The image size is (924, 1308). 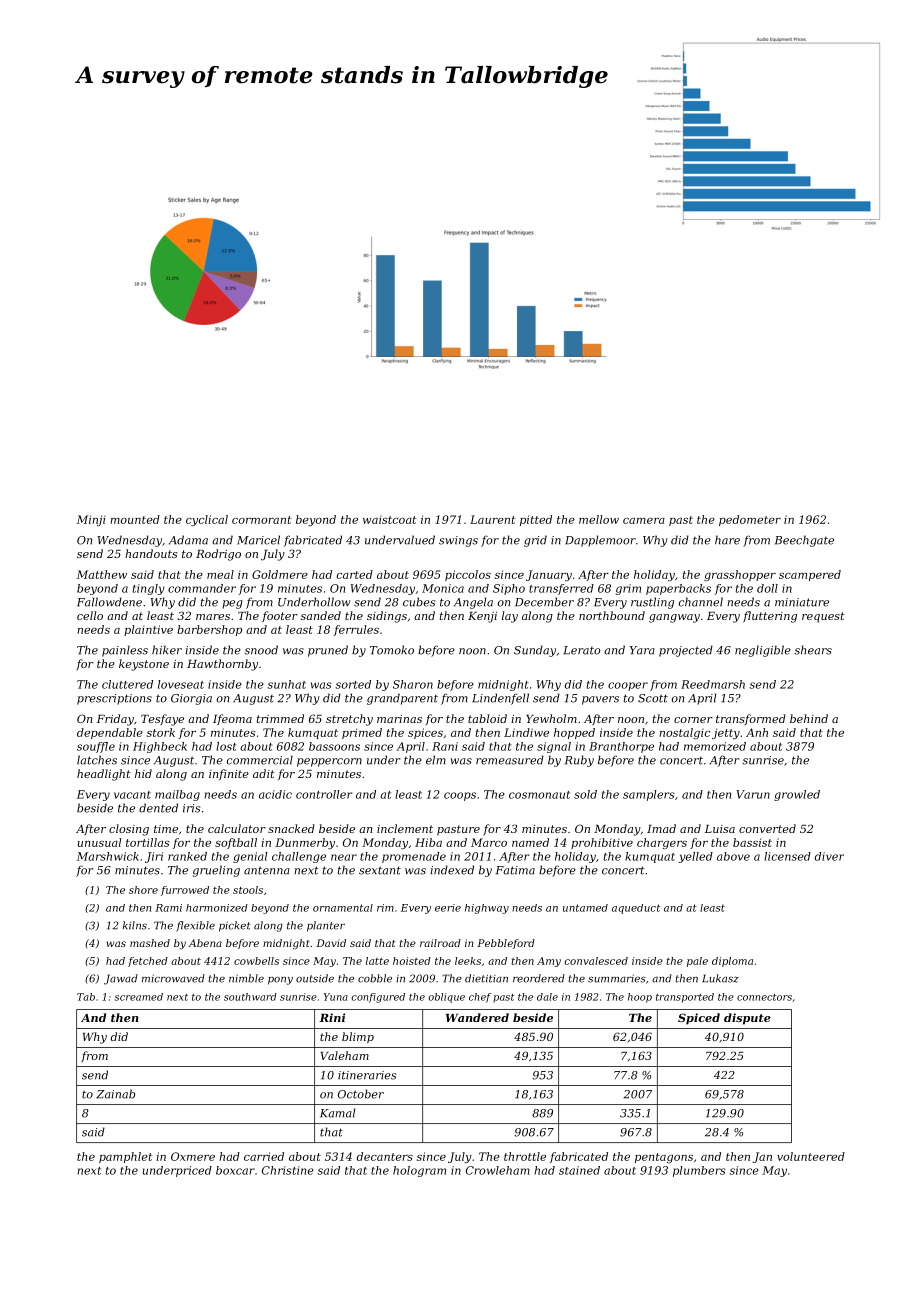 I want to click on Zainab, so click(x=115, y=1094).
